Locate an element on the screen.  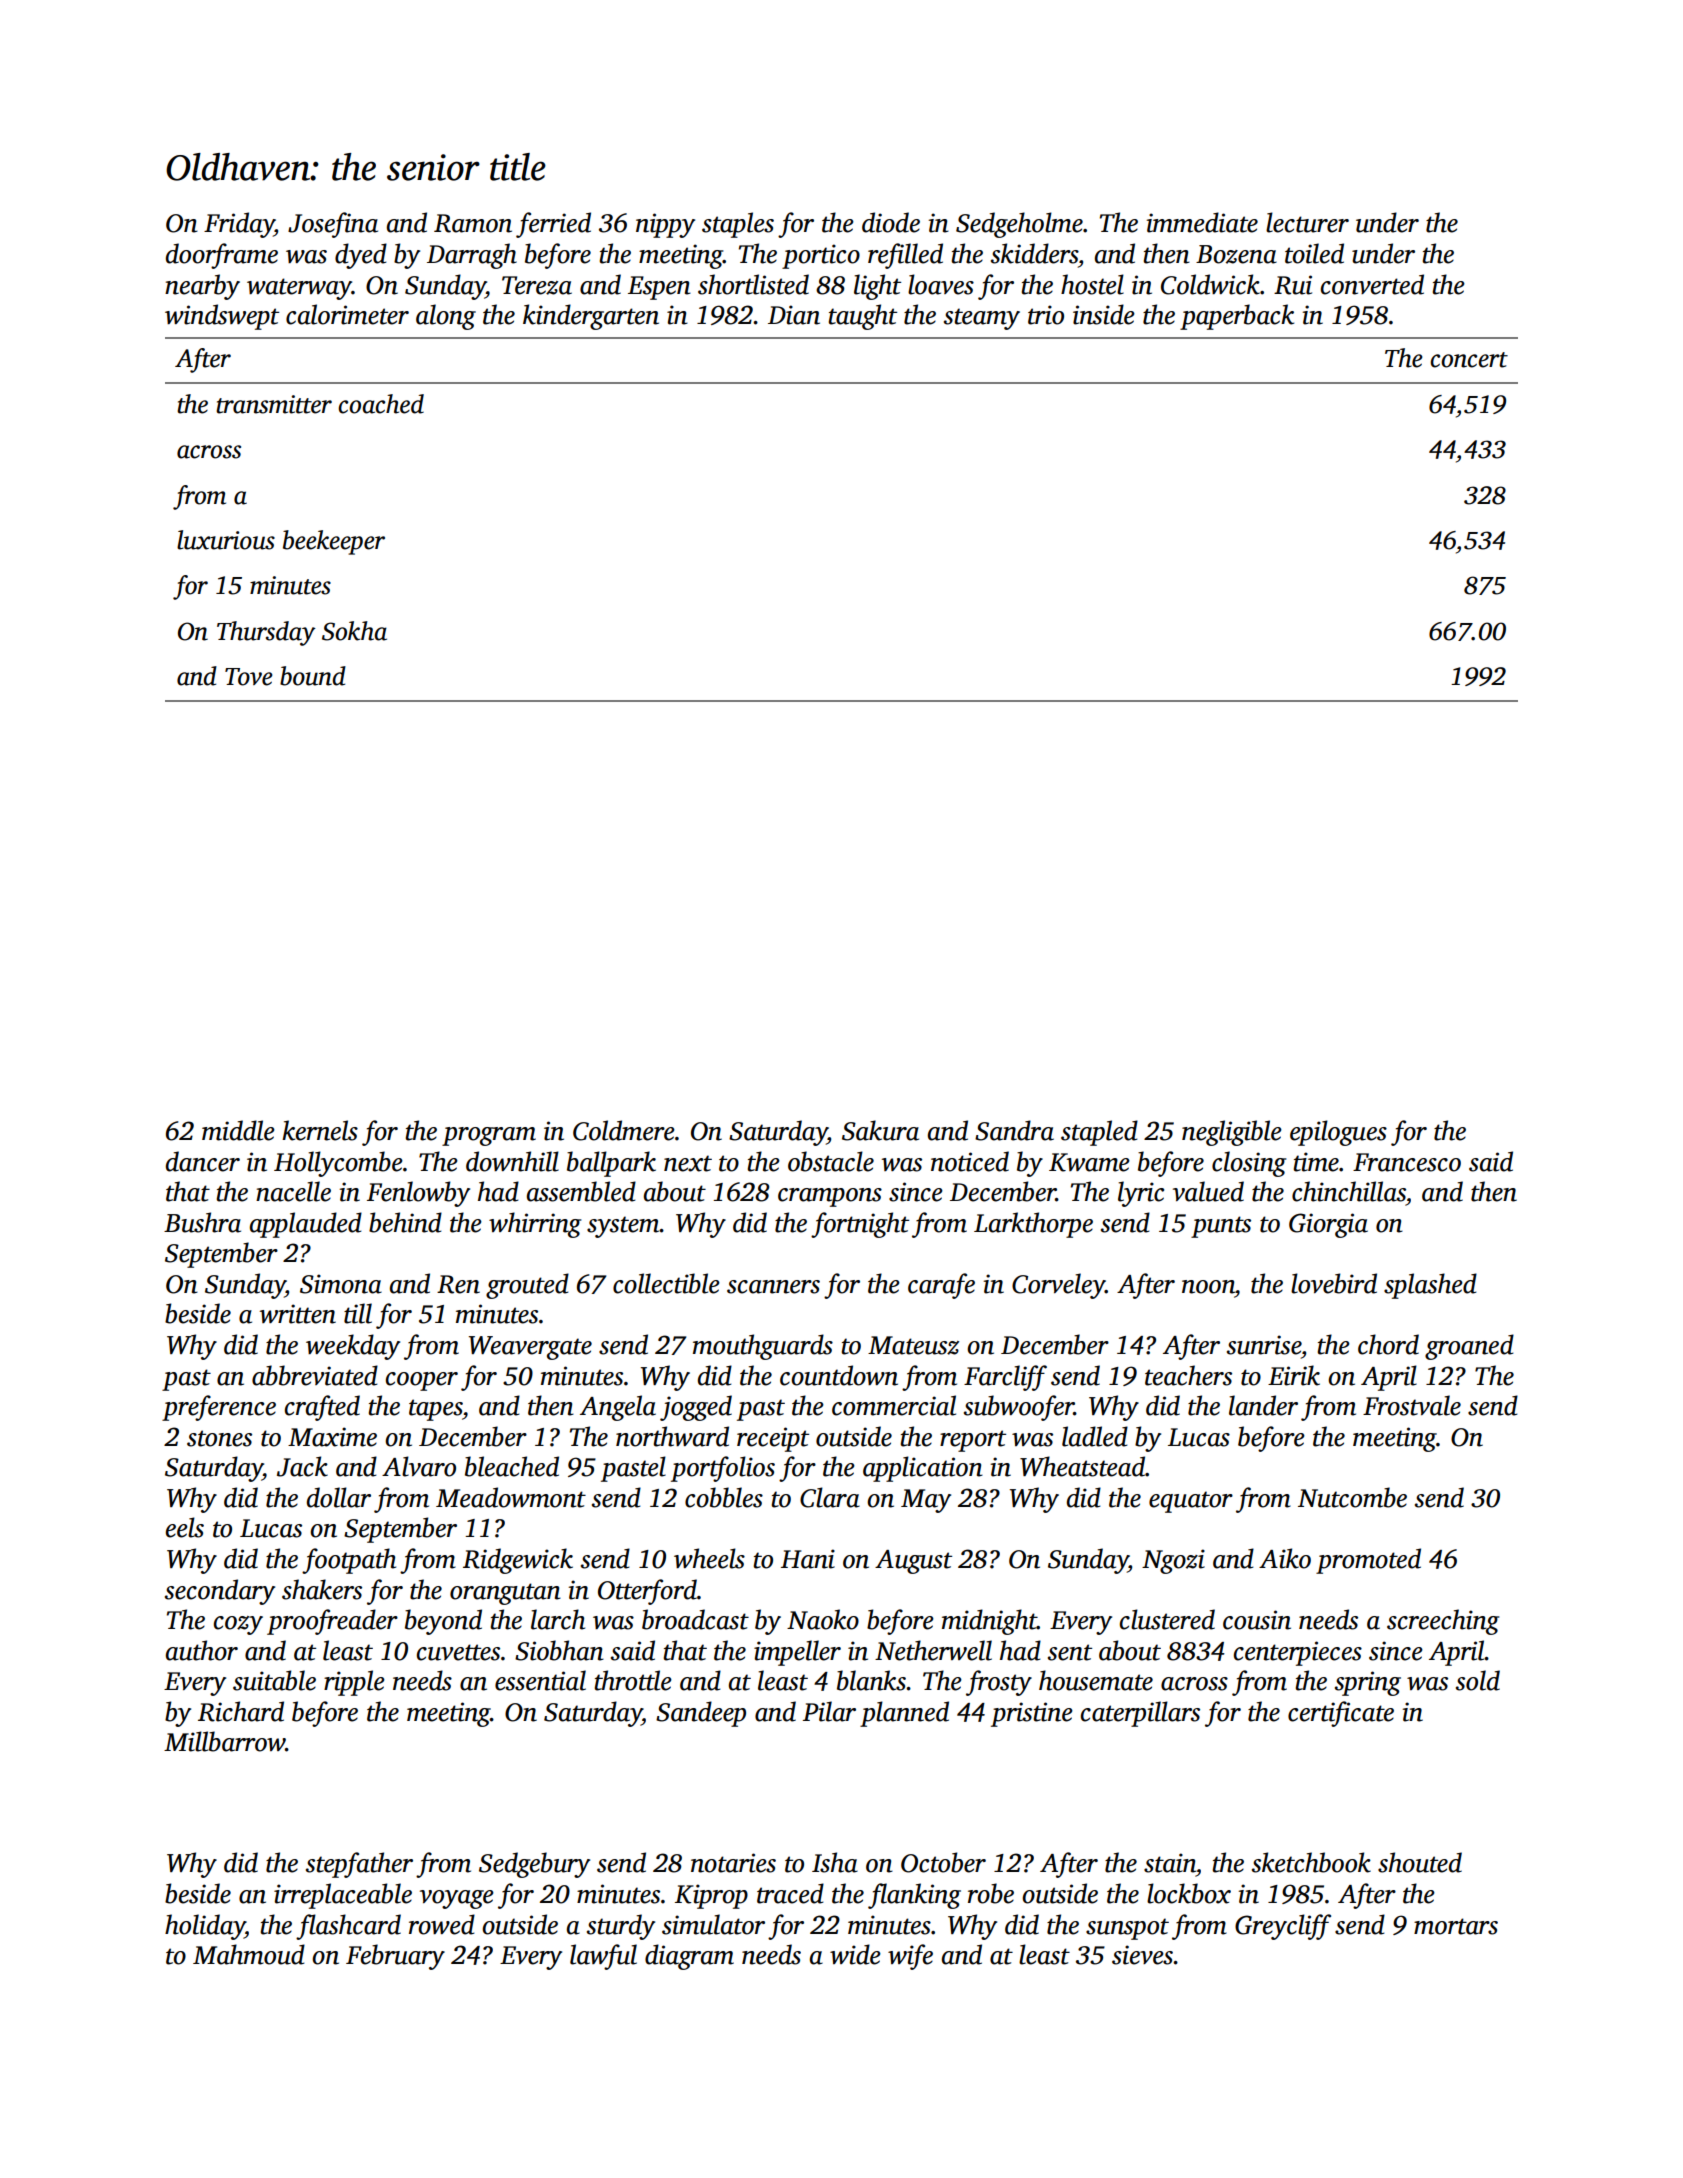
centerpieces is located at coordinates (1298, 1653).
